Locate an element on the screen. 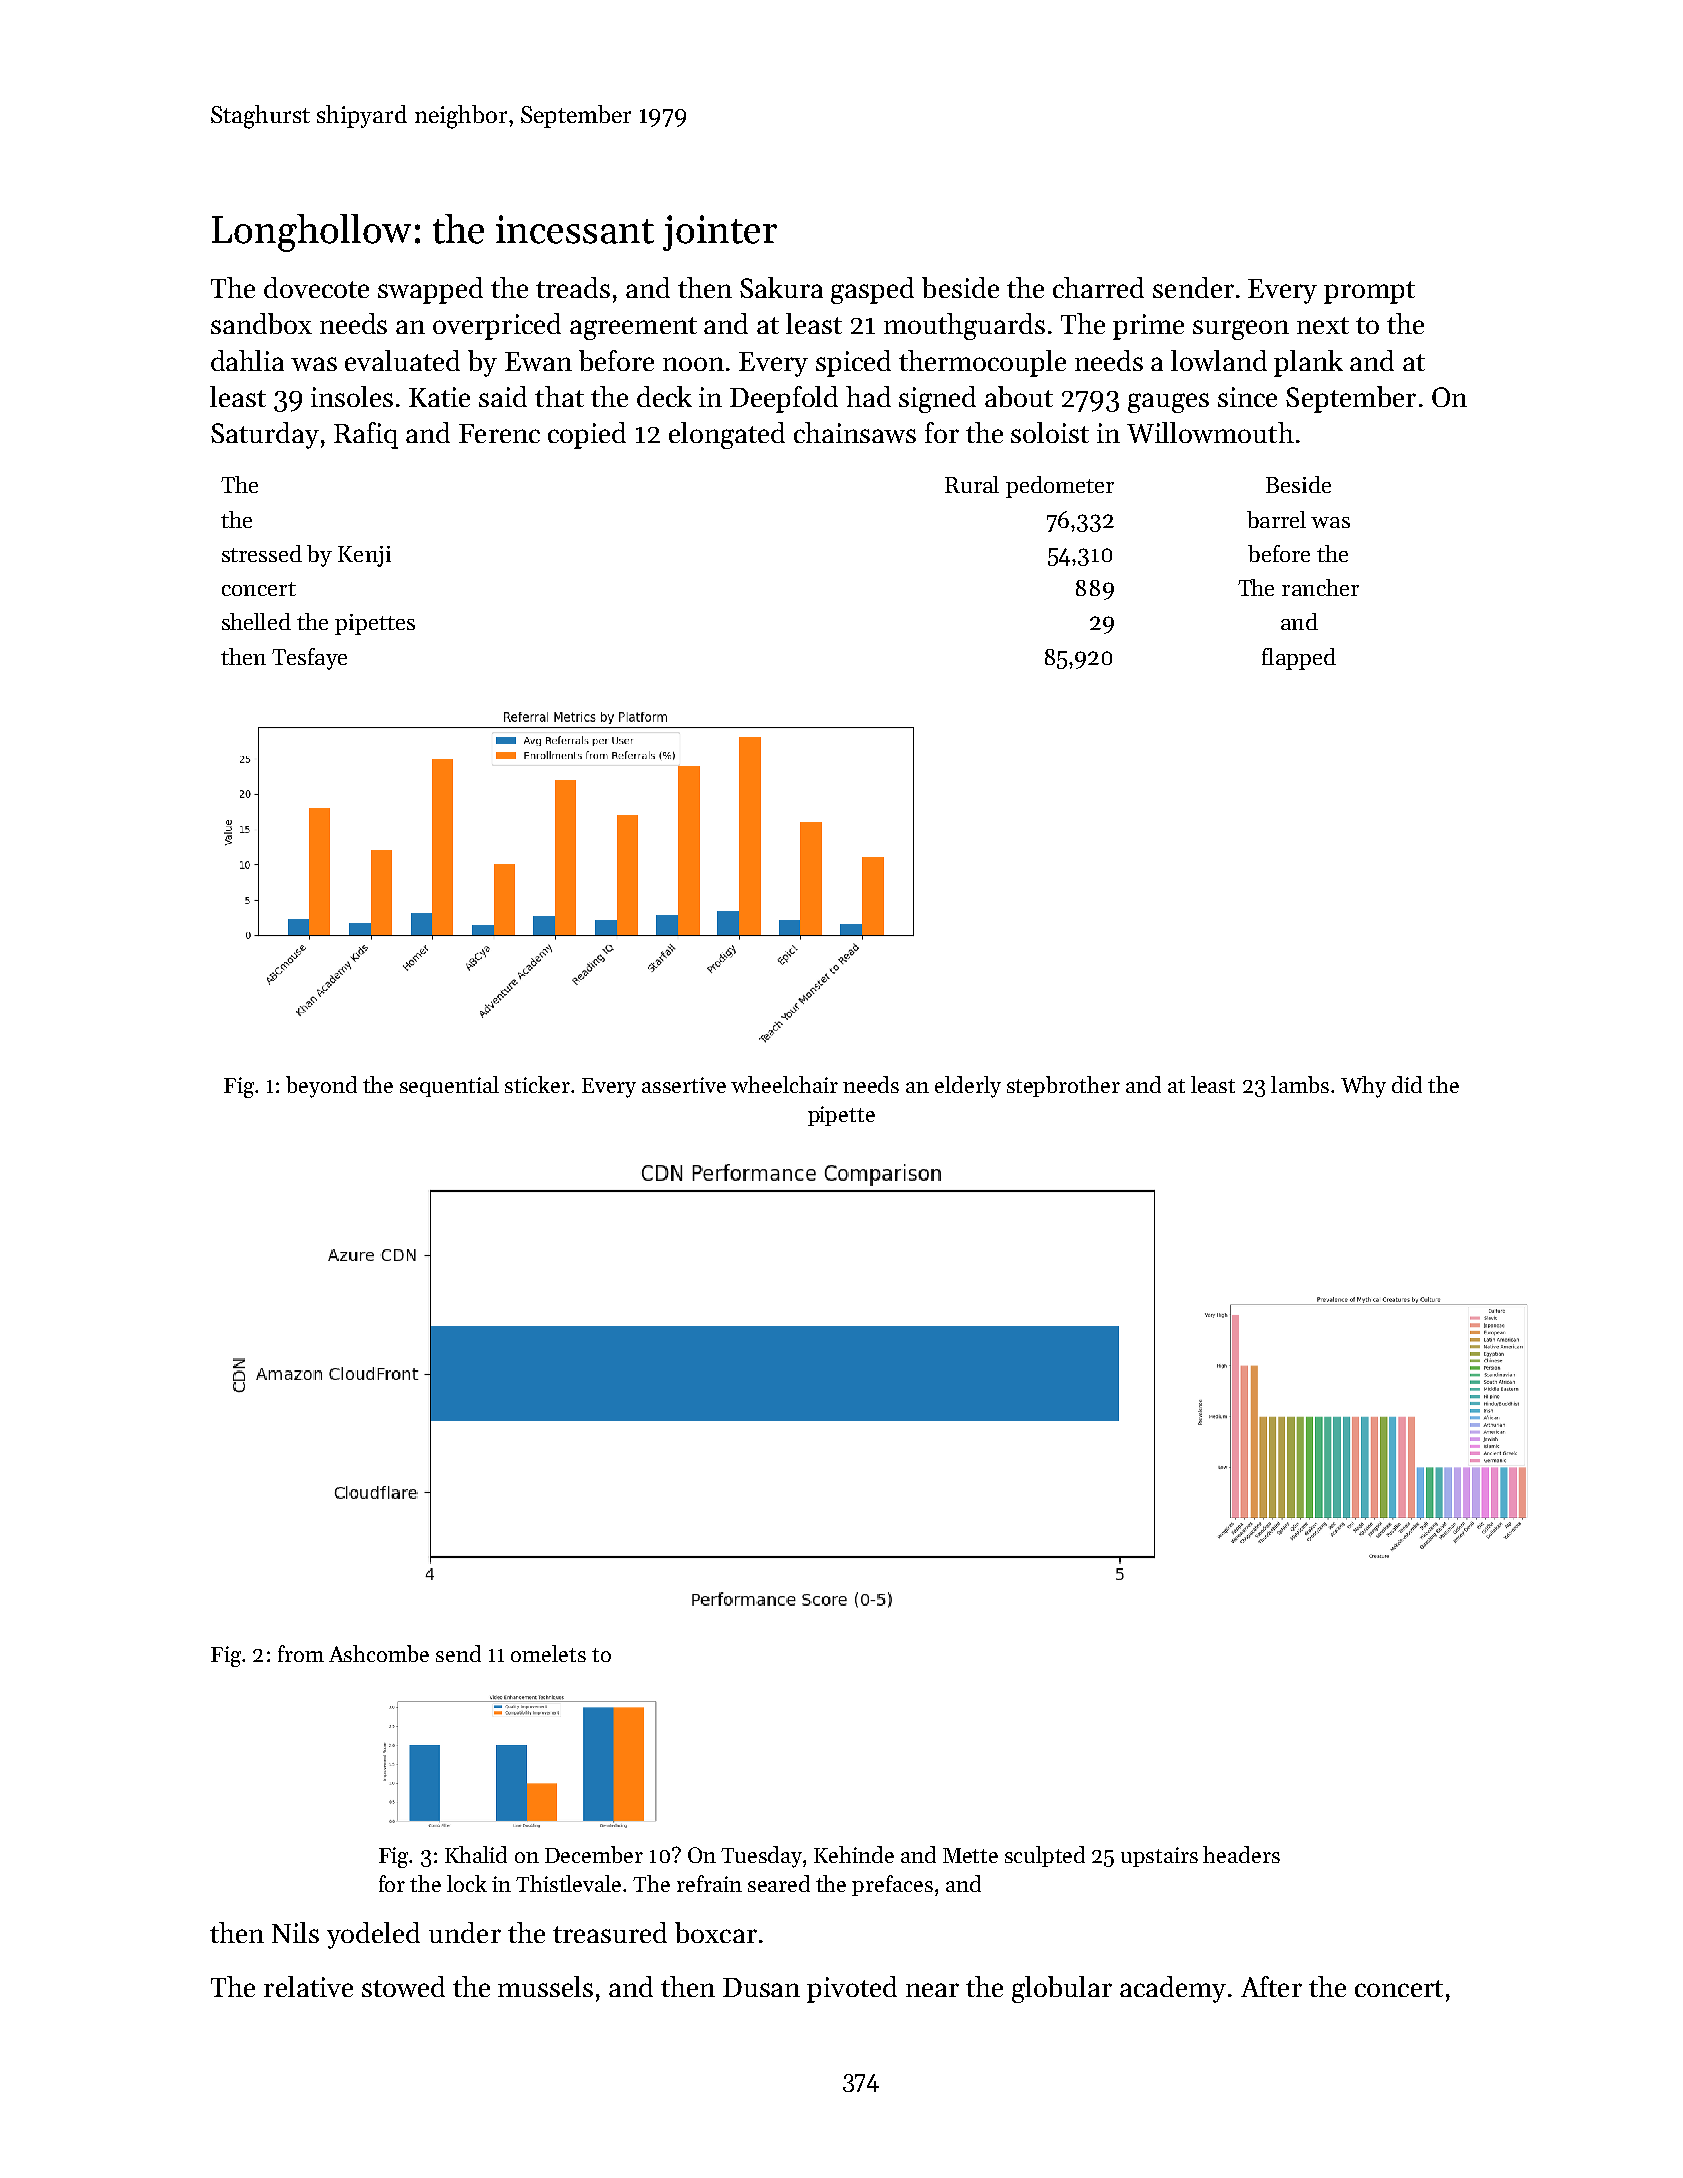 This screenshot has height=2178, width=1683. Sakura is located at coordinates (781, 287).
